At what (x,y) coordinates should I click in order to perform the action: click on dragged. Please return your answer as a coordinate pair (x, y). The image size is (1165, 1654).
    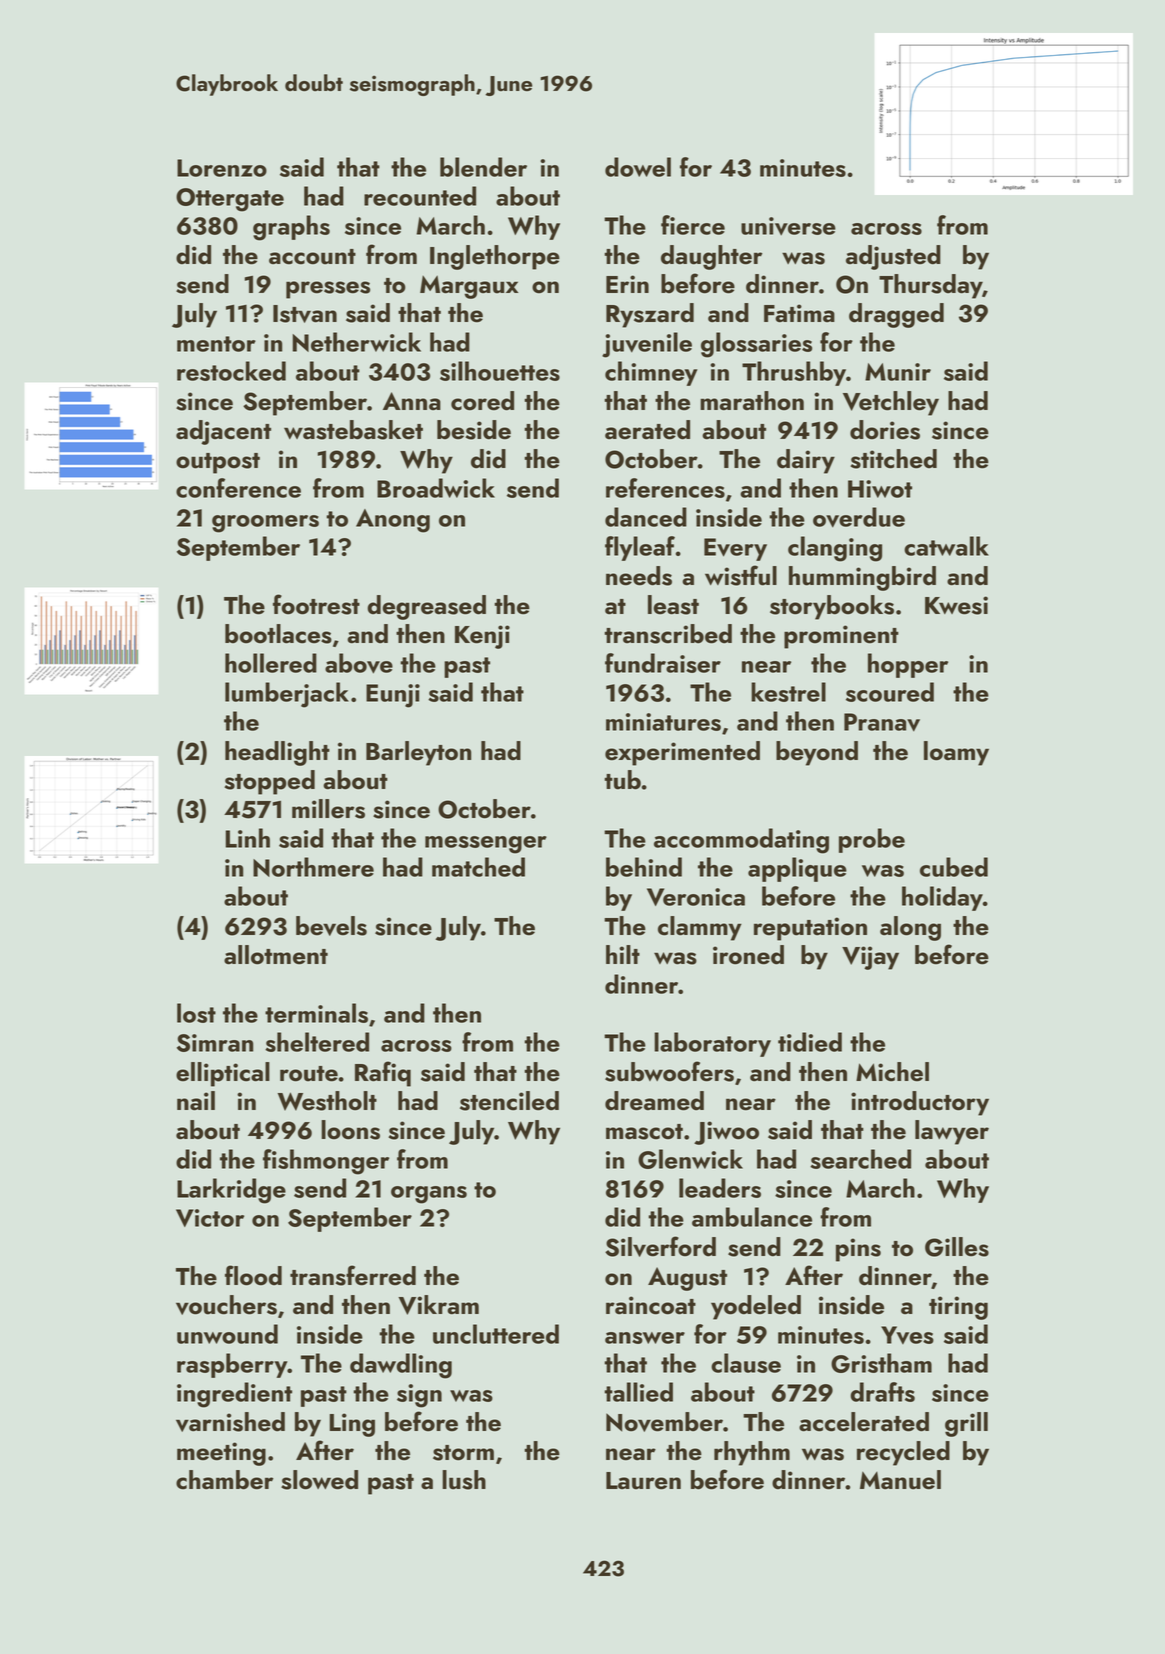
    Looking at the image, I should click on (896, 315).
